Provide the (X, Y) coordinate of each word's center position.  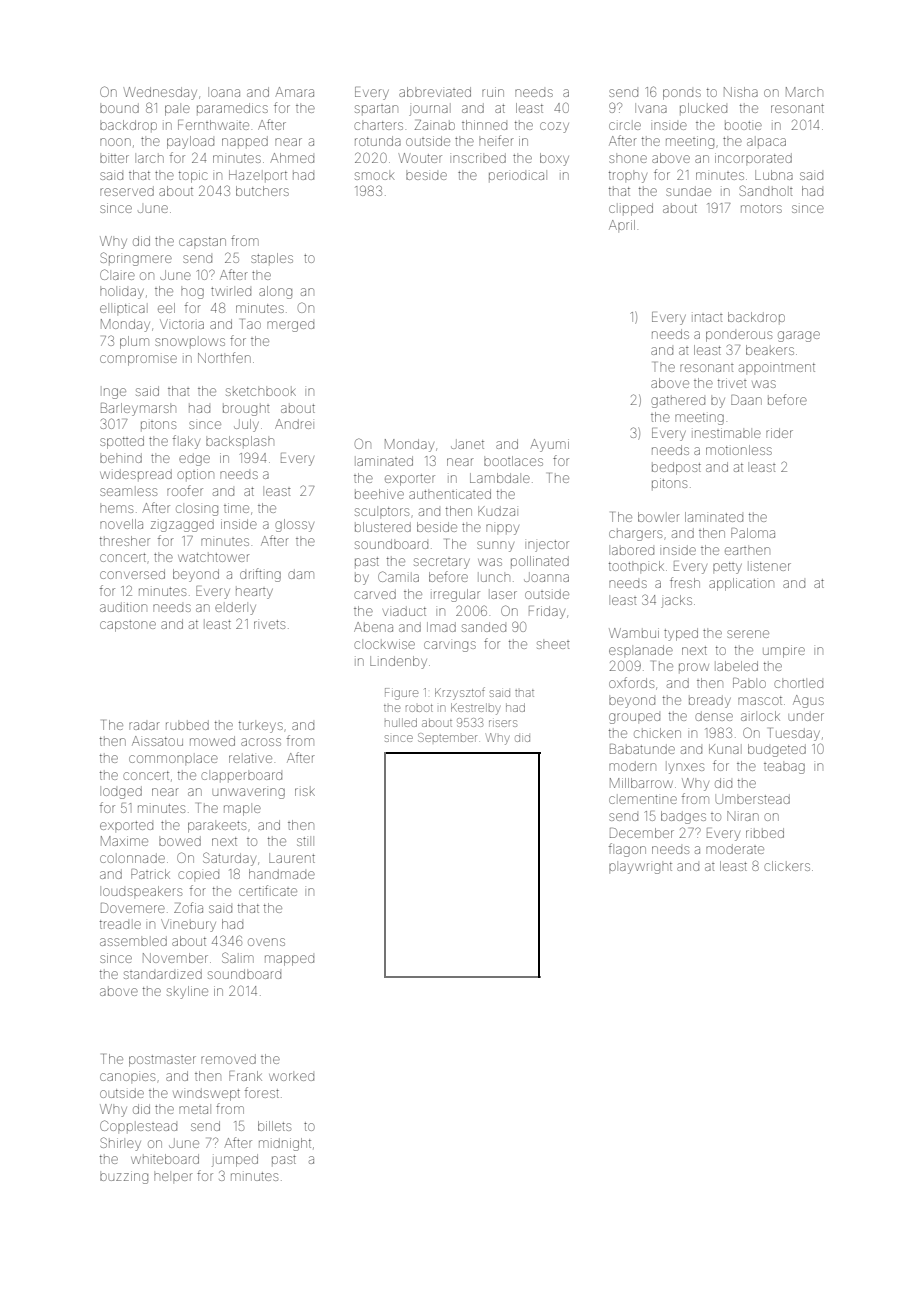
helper (173, 1177)
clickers (787, 866)
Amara (294, 92)
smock (375, 176)
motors (761, 208)
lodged (122, 792)
